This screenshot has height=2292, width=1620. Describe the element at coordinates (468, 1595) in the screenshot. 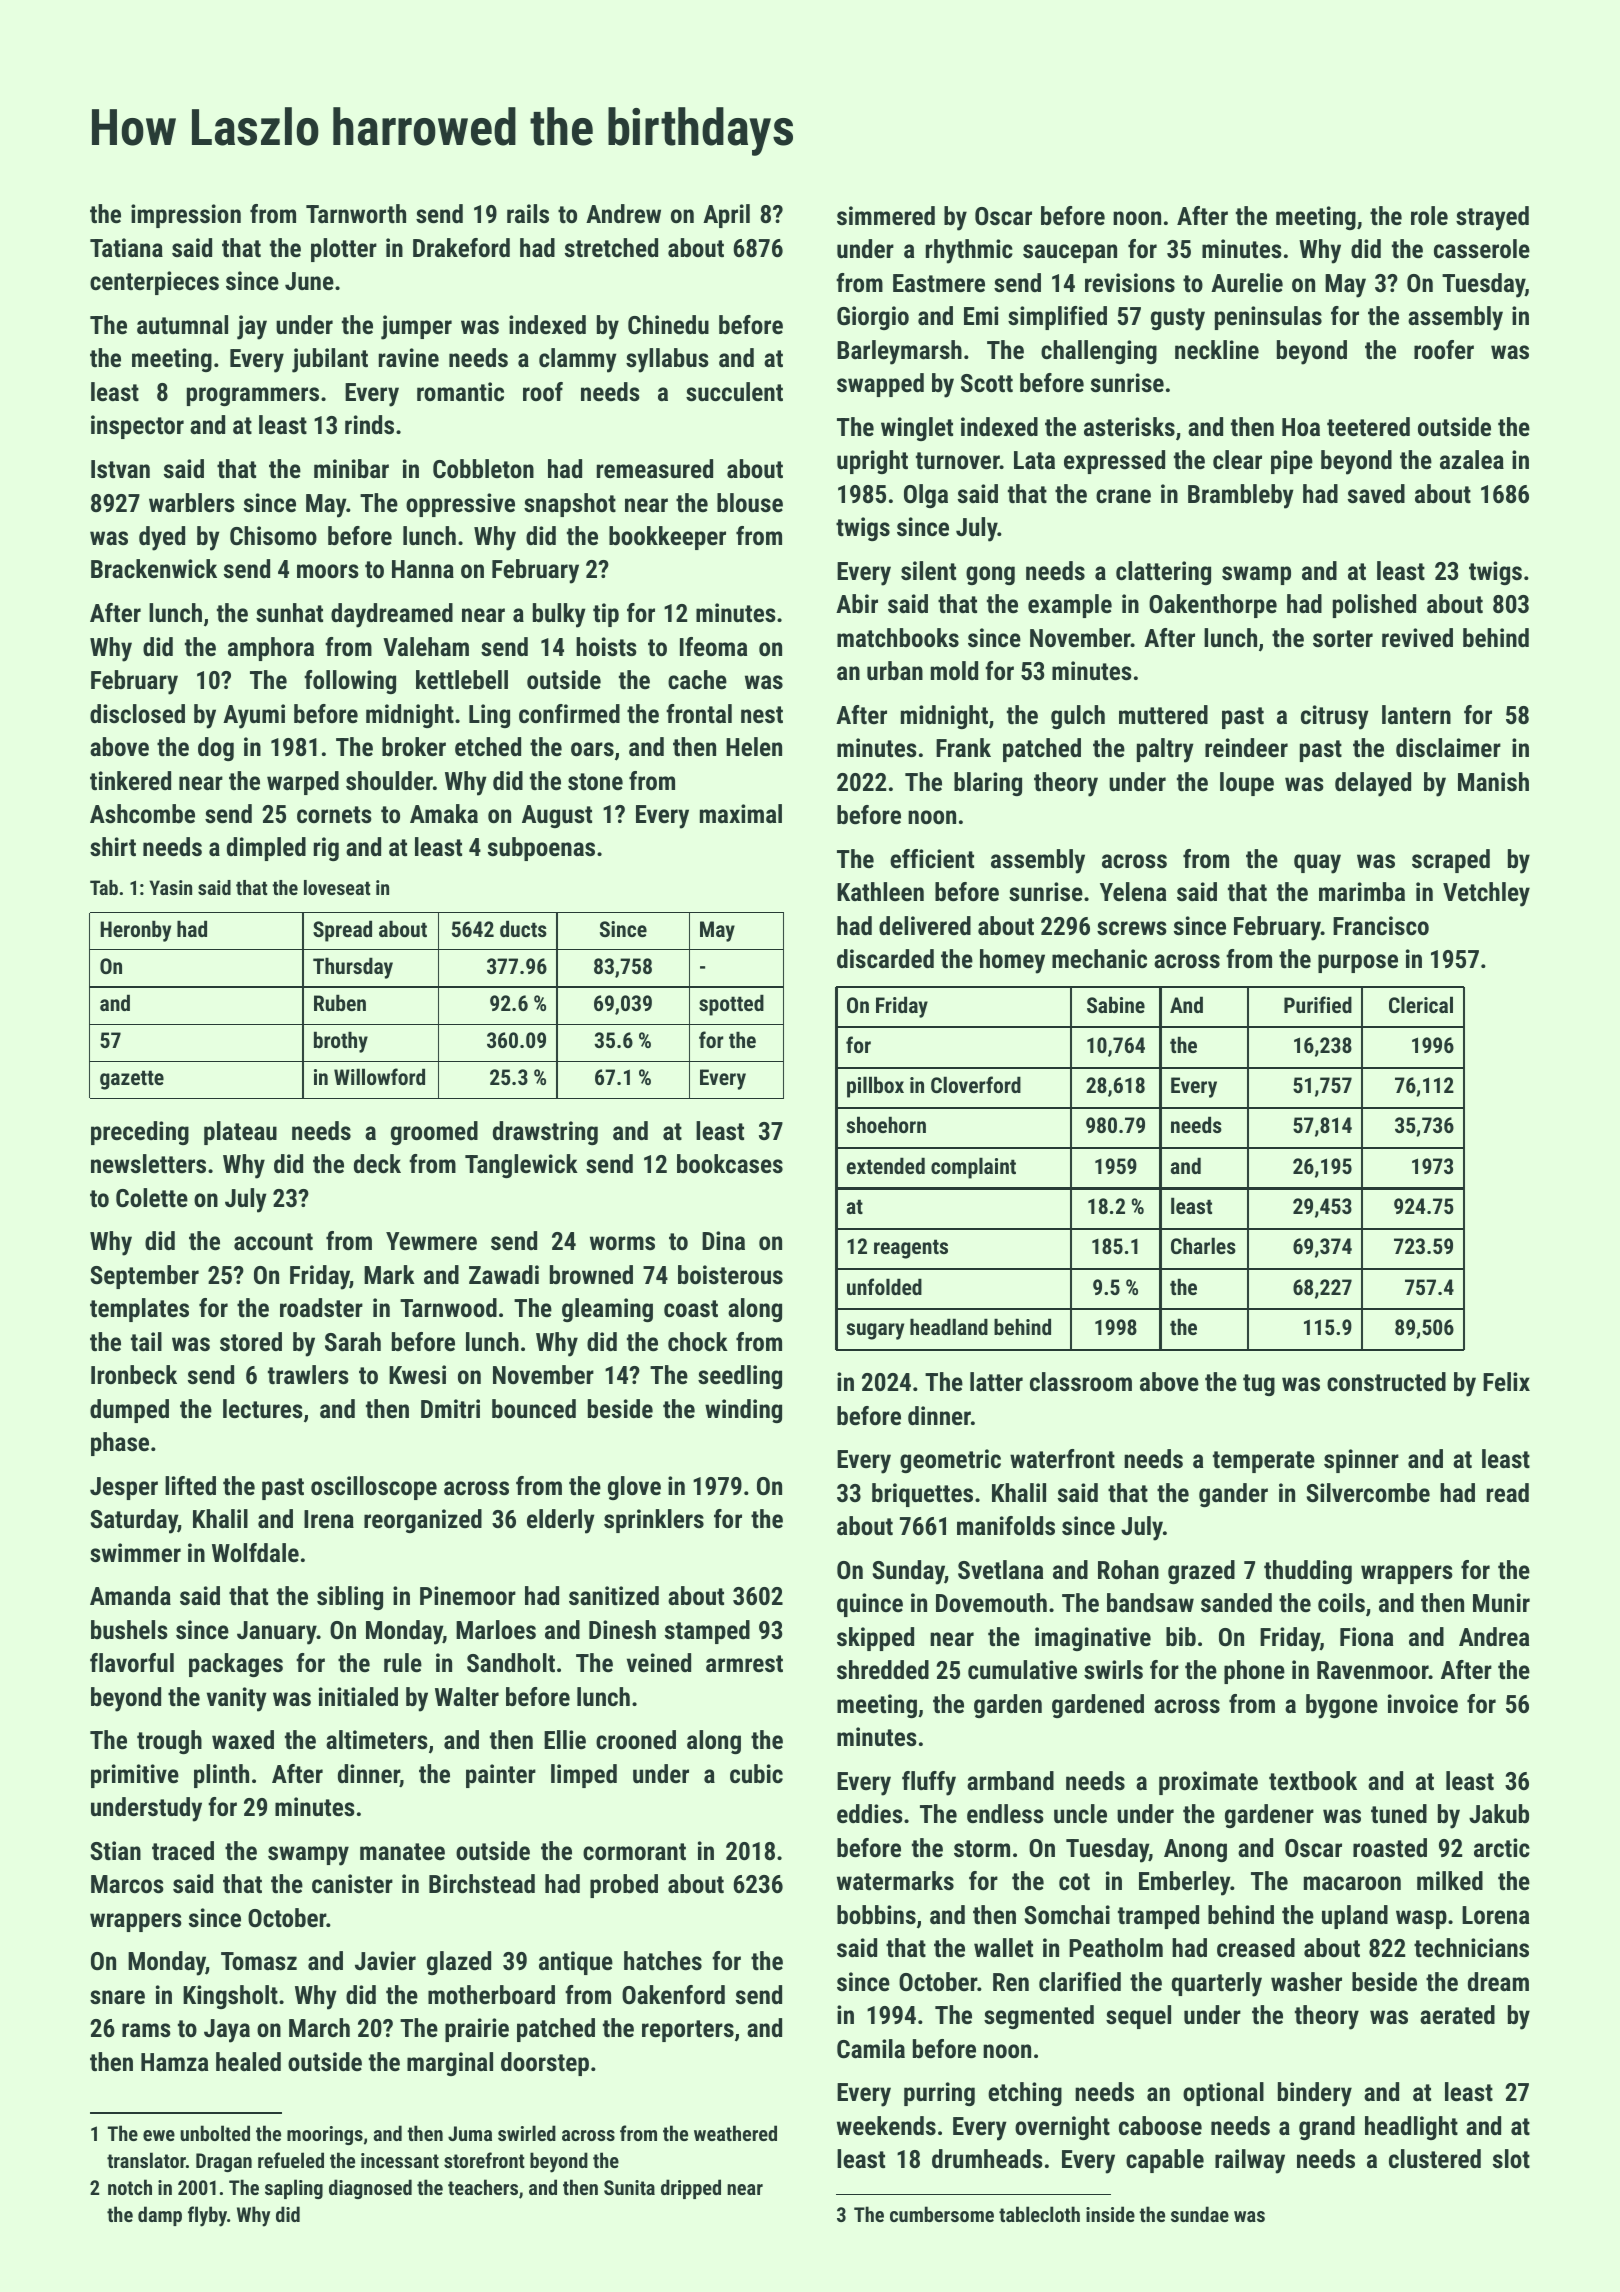

I see `Pinemoor` at that location.
